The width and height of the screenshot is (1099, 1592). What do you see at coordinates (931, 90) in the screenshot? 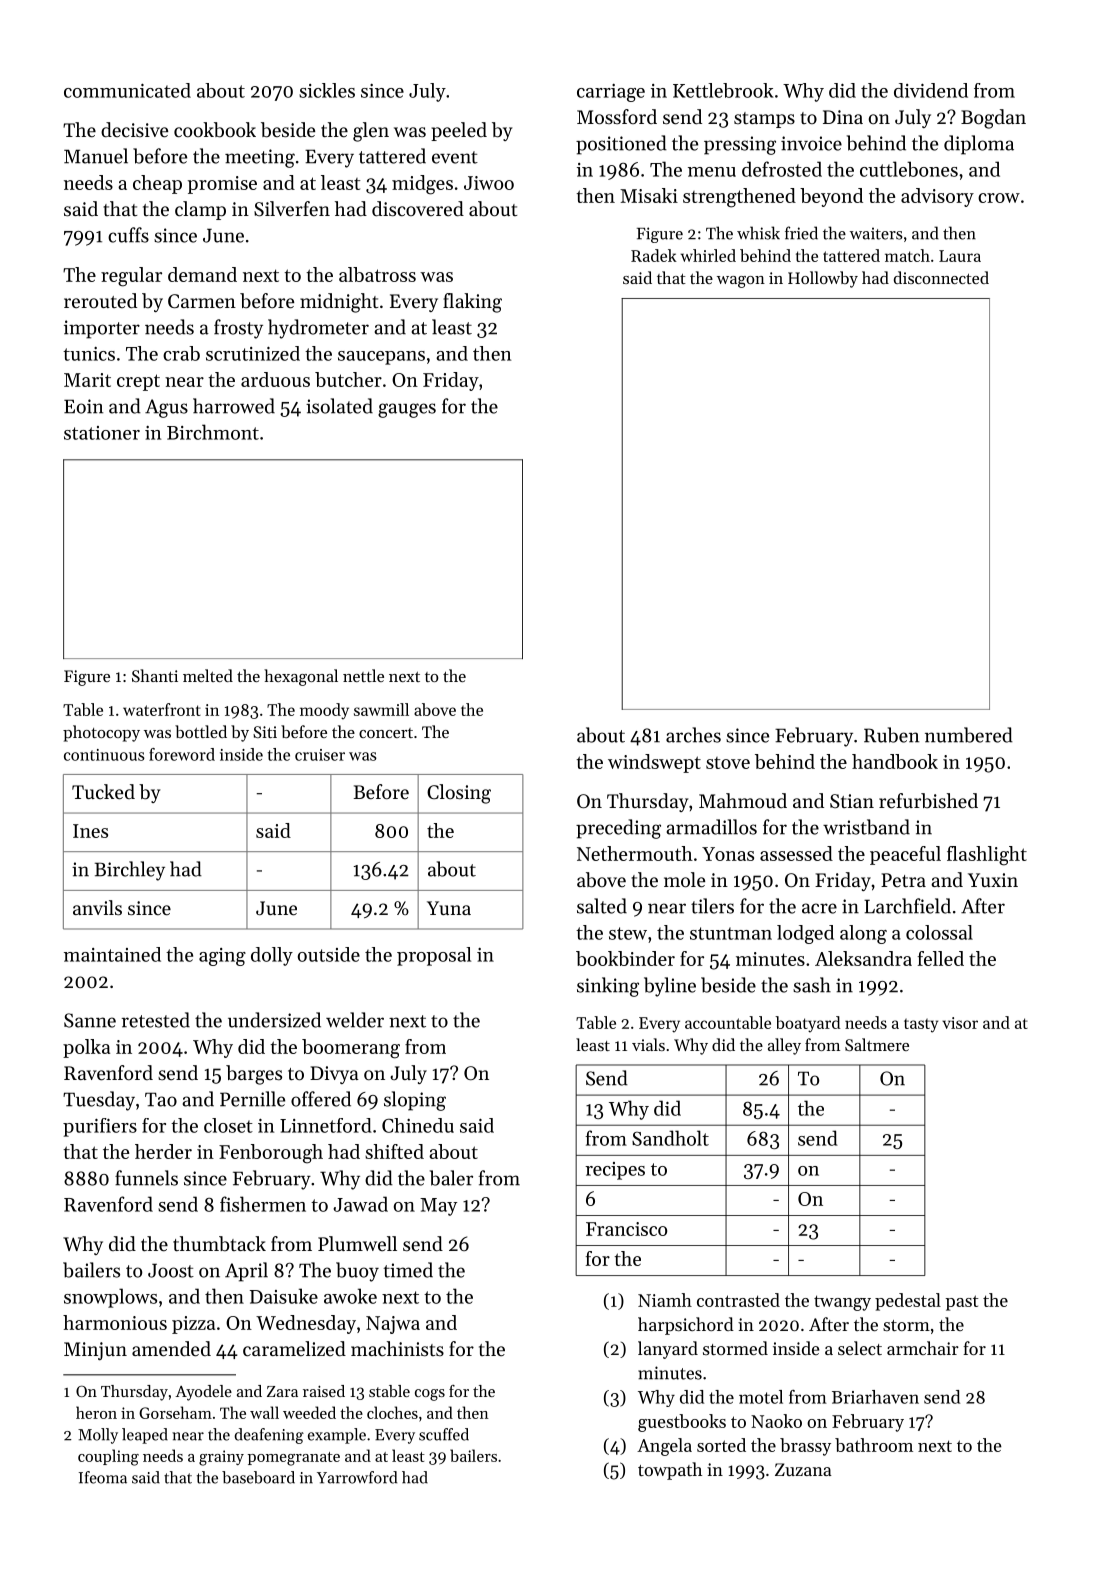
I see `dividend` at bounding box center [931, 90].
